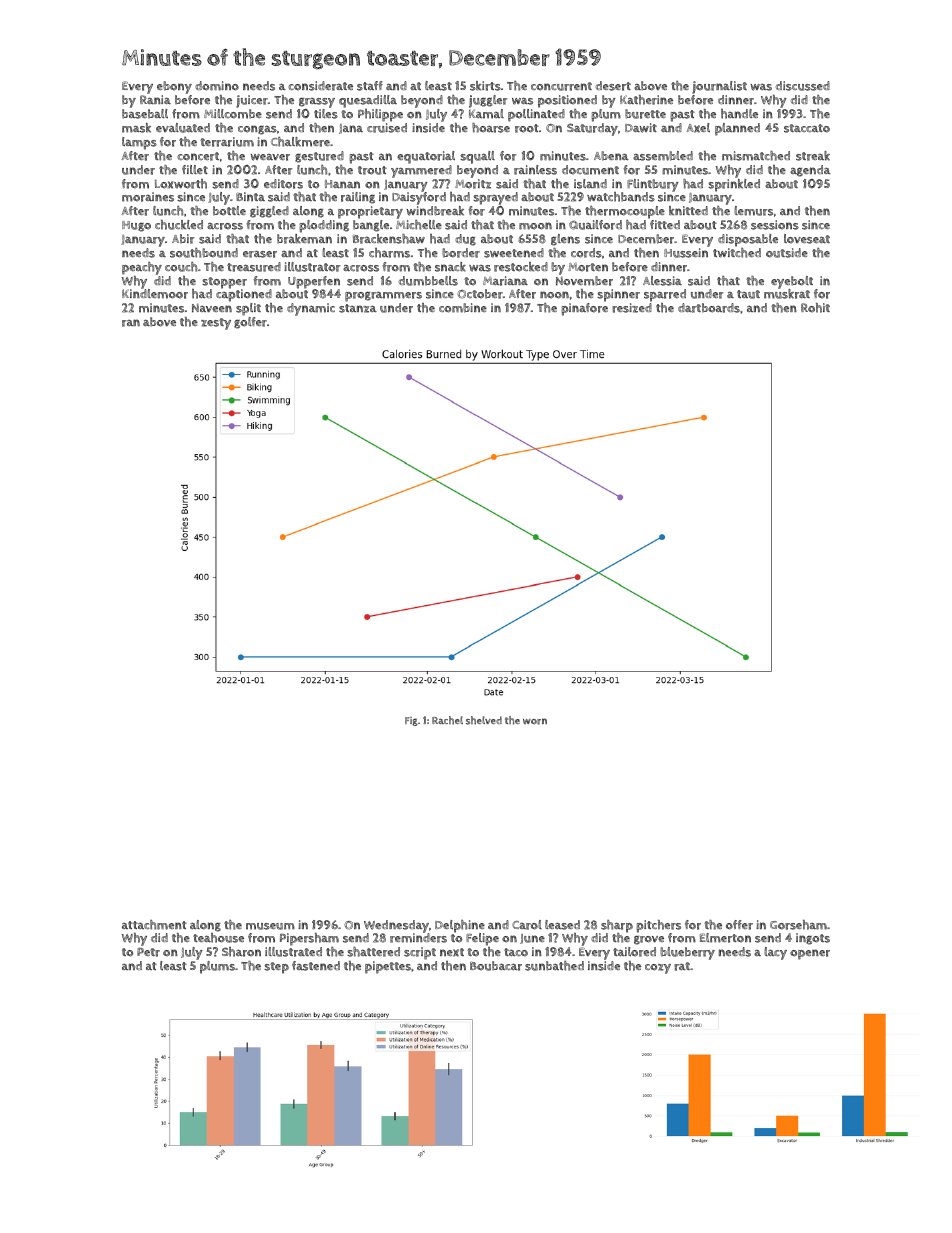 This image has height=1233, width=952. Describe the element at coordinates (815, 308) in the image. I see `Rohit` at that location.
